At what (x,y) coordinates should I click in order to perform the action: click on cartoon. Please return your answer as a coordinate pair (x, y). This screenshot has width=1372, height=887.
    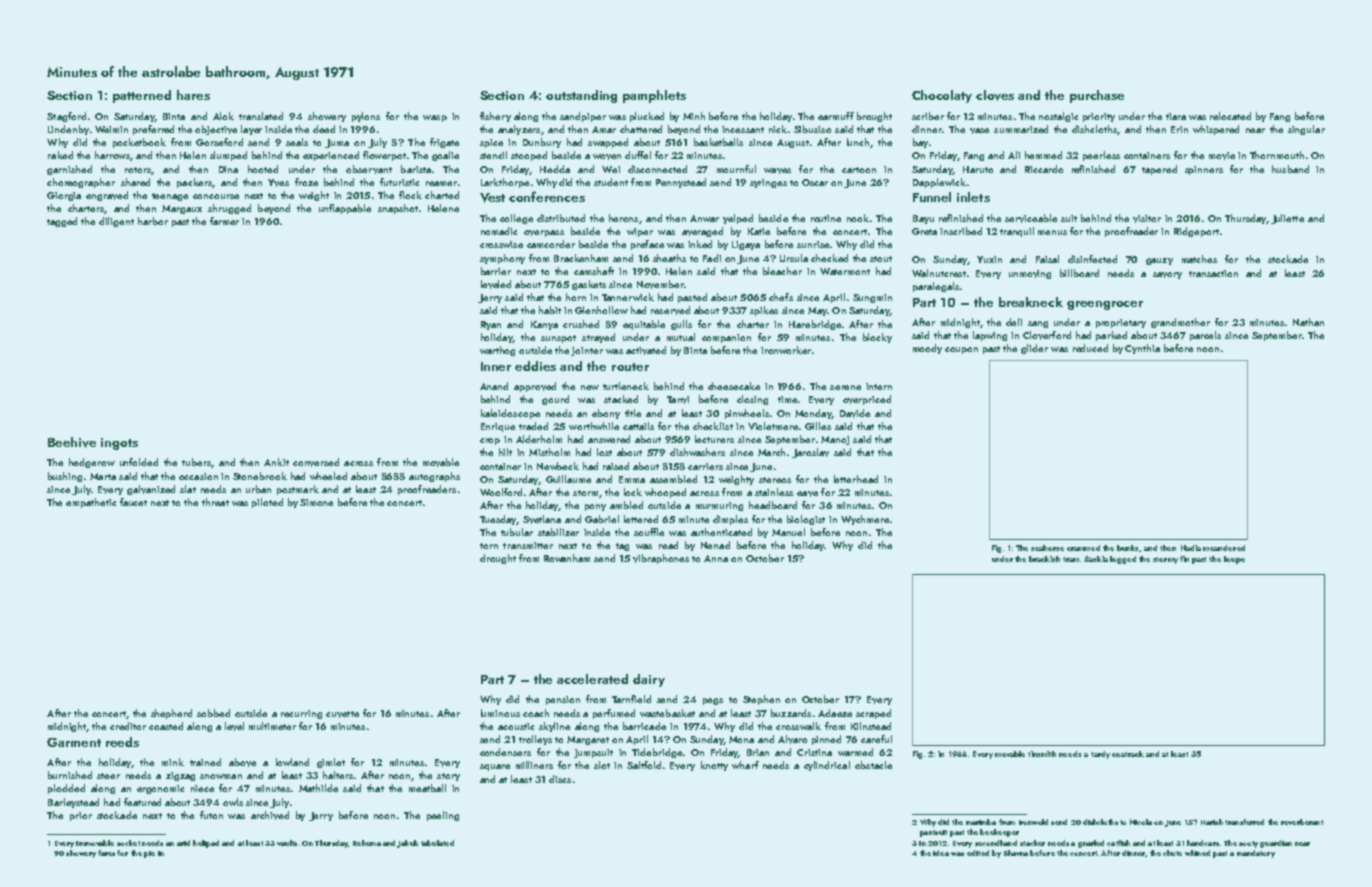
    Looking at the image, I should click on (859, 170).
